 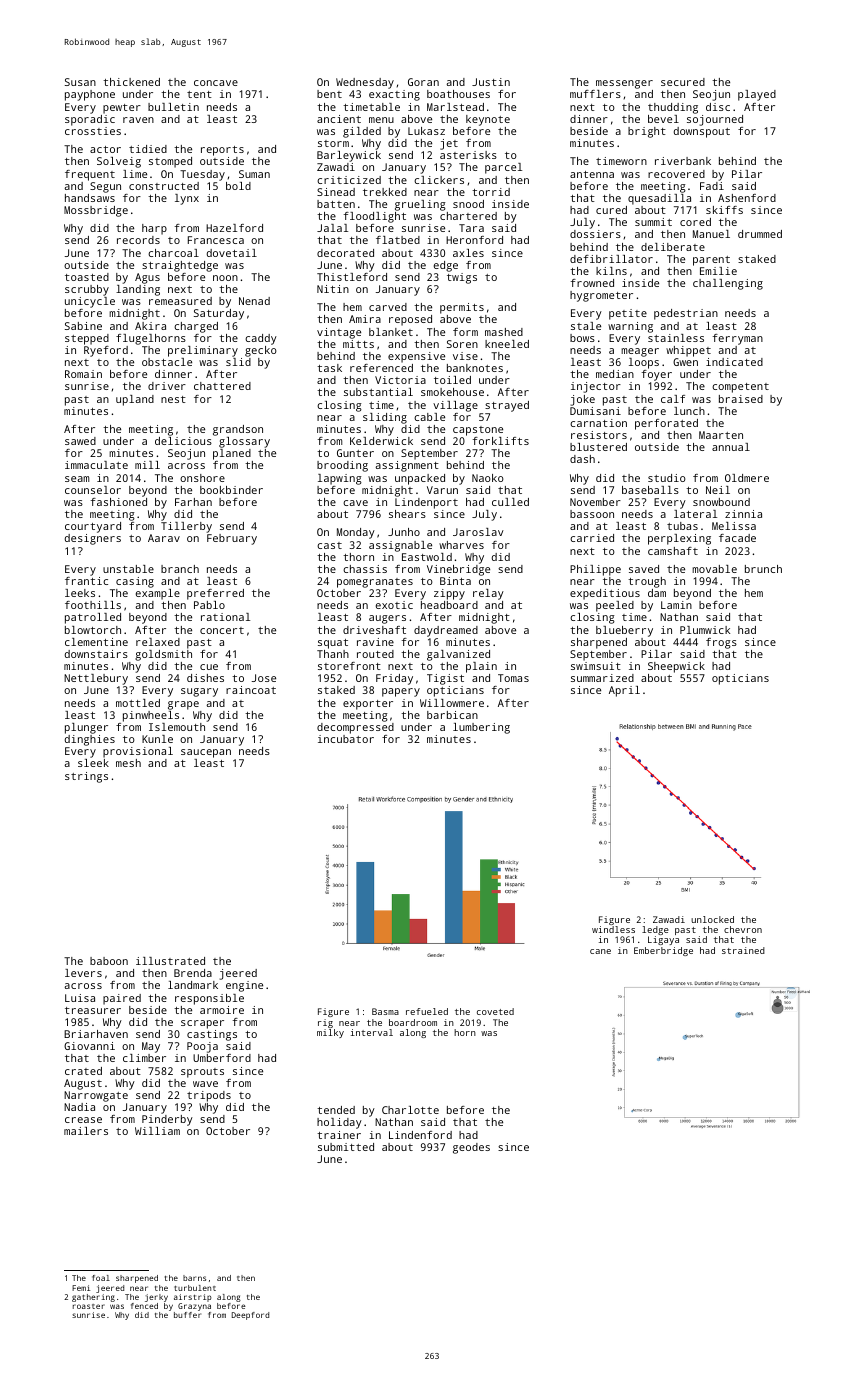 I want to click on reports, so click(x=222, y=151).
